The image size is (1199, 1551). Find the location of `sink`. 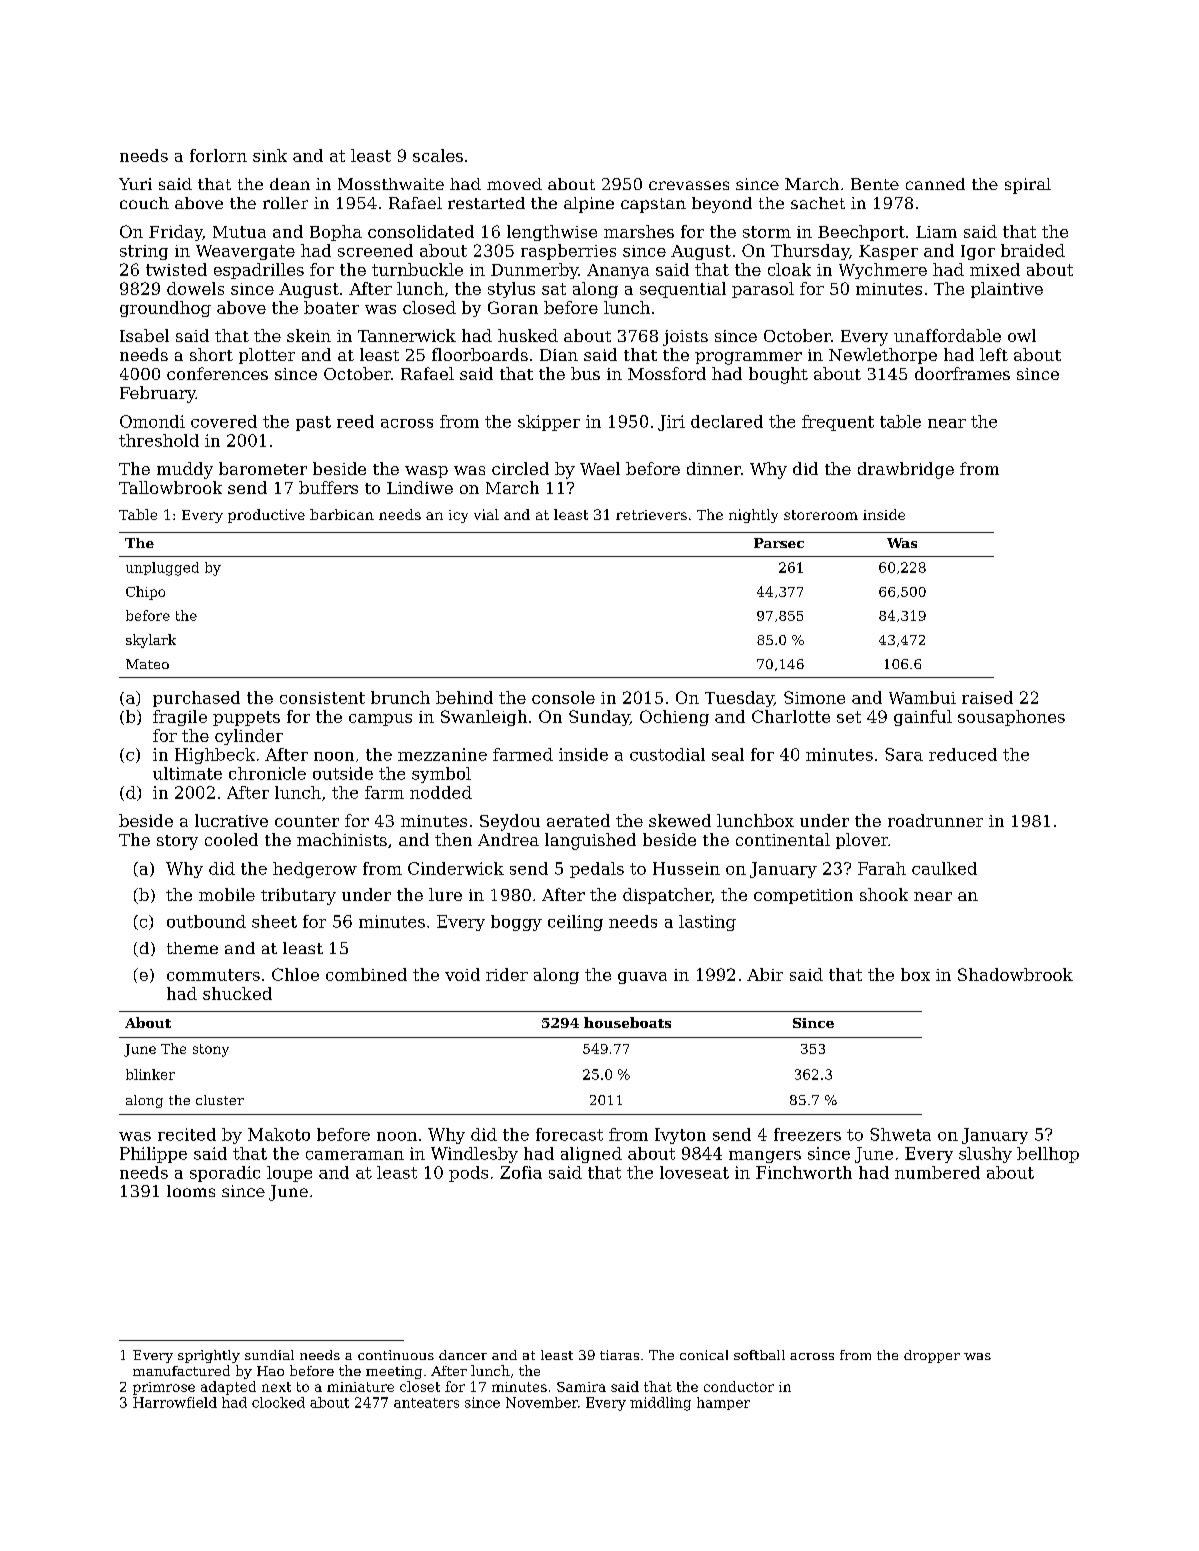

sink is located at coordinates (270, 155).
